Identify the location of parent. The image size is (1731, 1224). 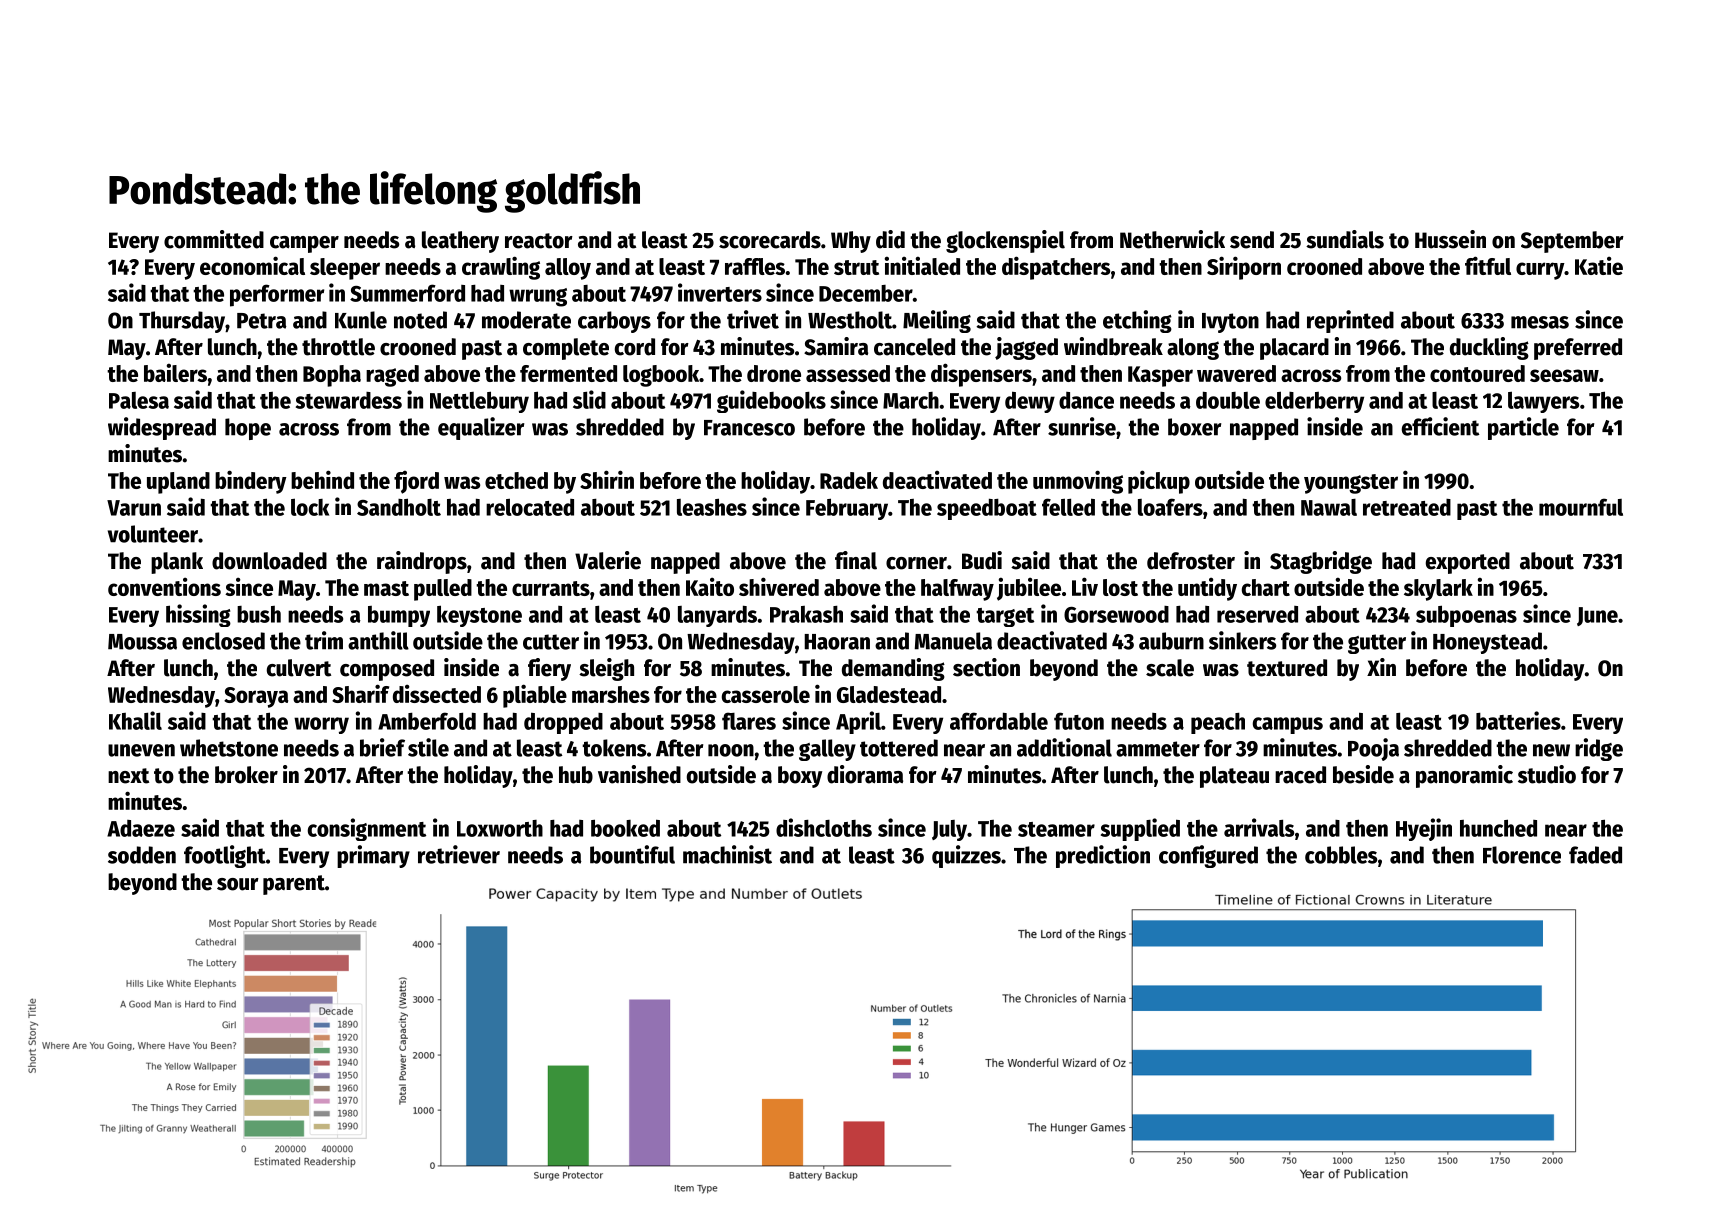
(294, 885).
